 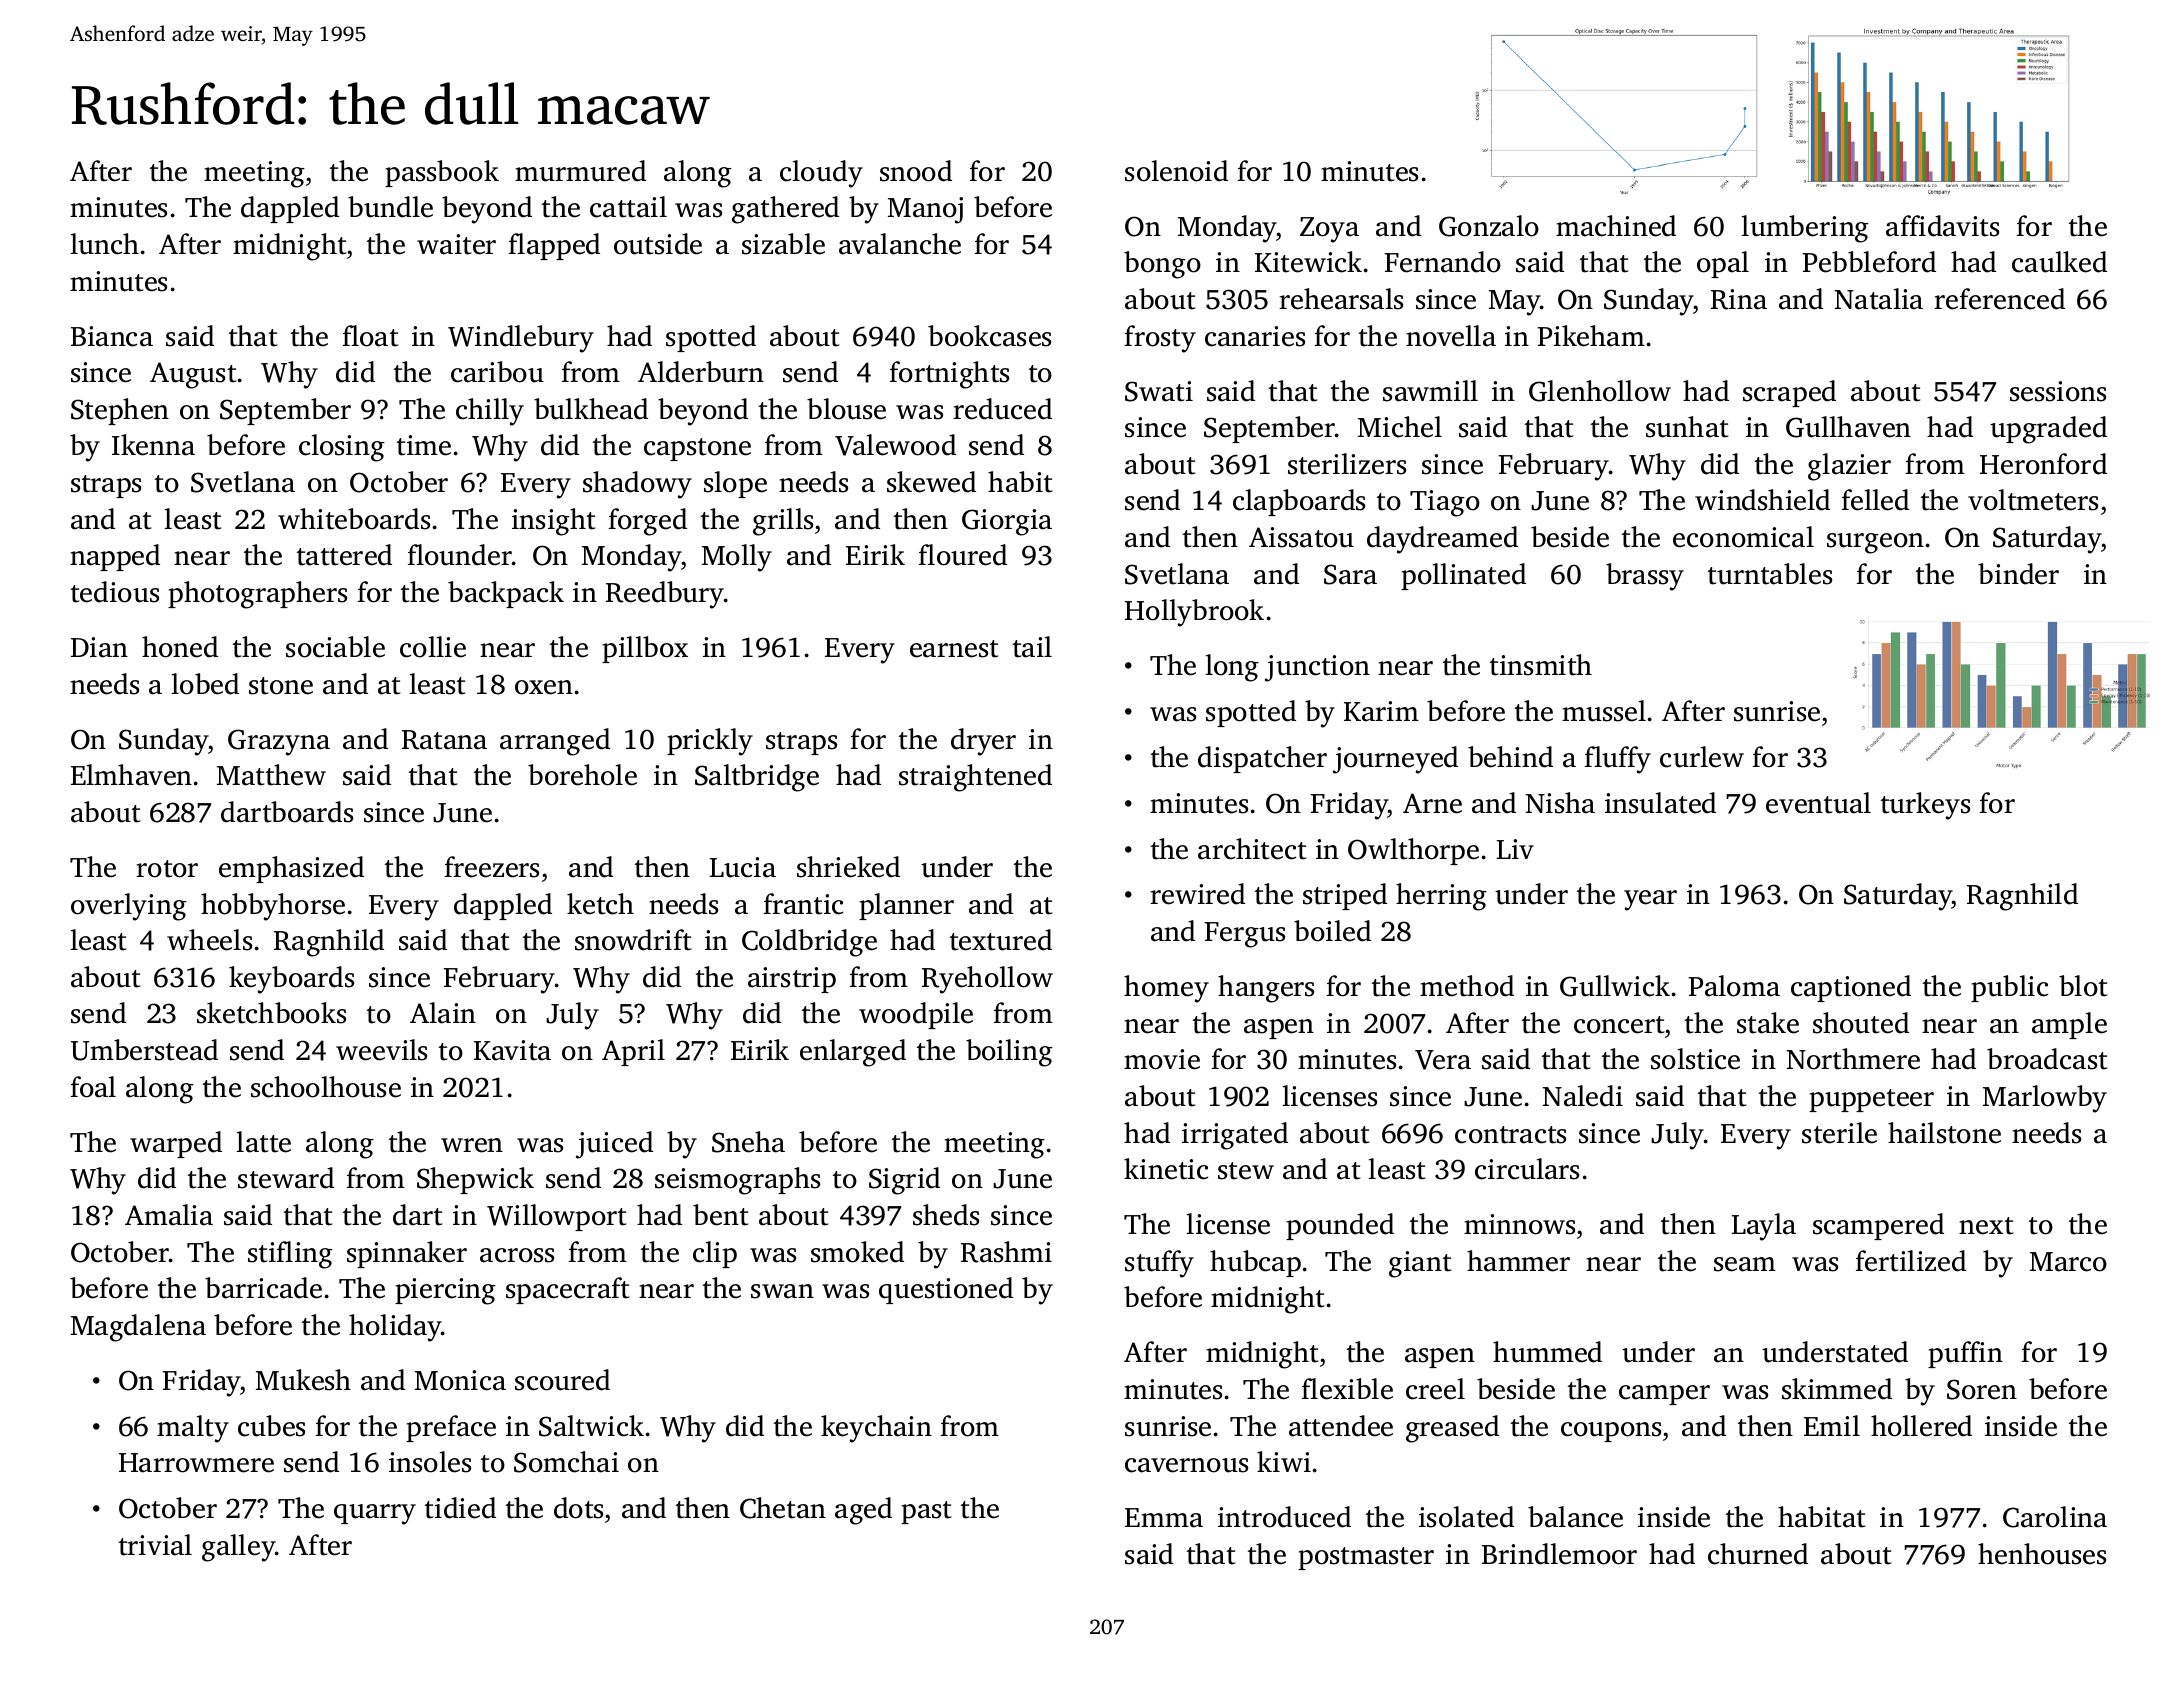 I want to click on solenoid, so click(x=1176, y=171).
